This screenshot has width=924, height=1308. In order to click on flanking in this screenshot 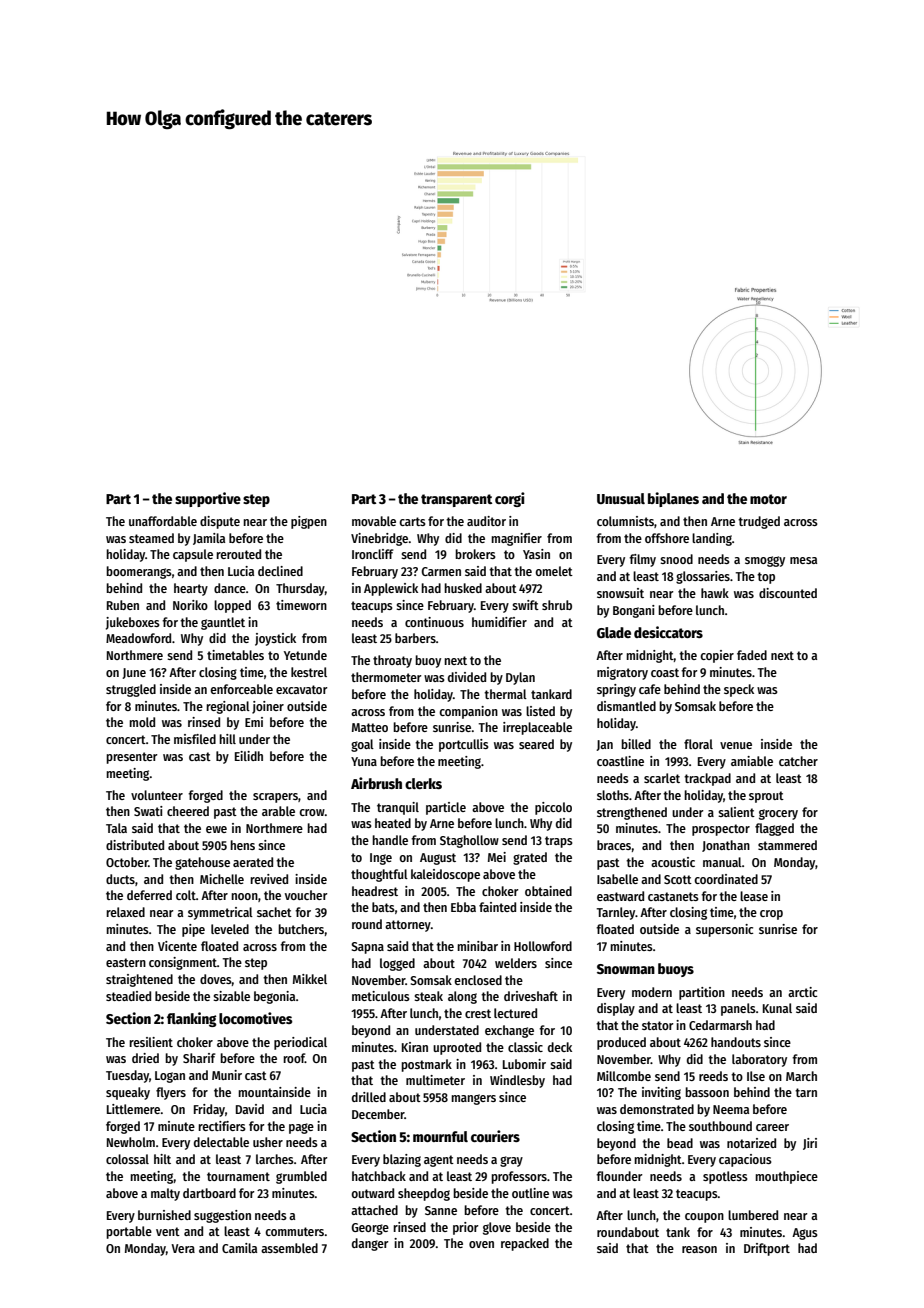, I will do `click(192, 1019)`.
